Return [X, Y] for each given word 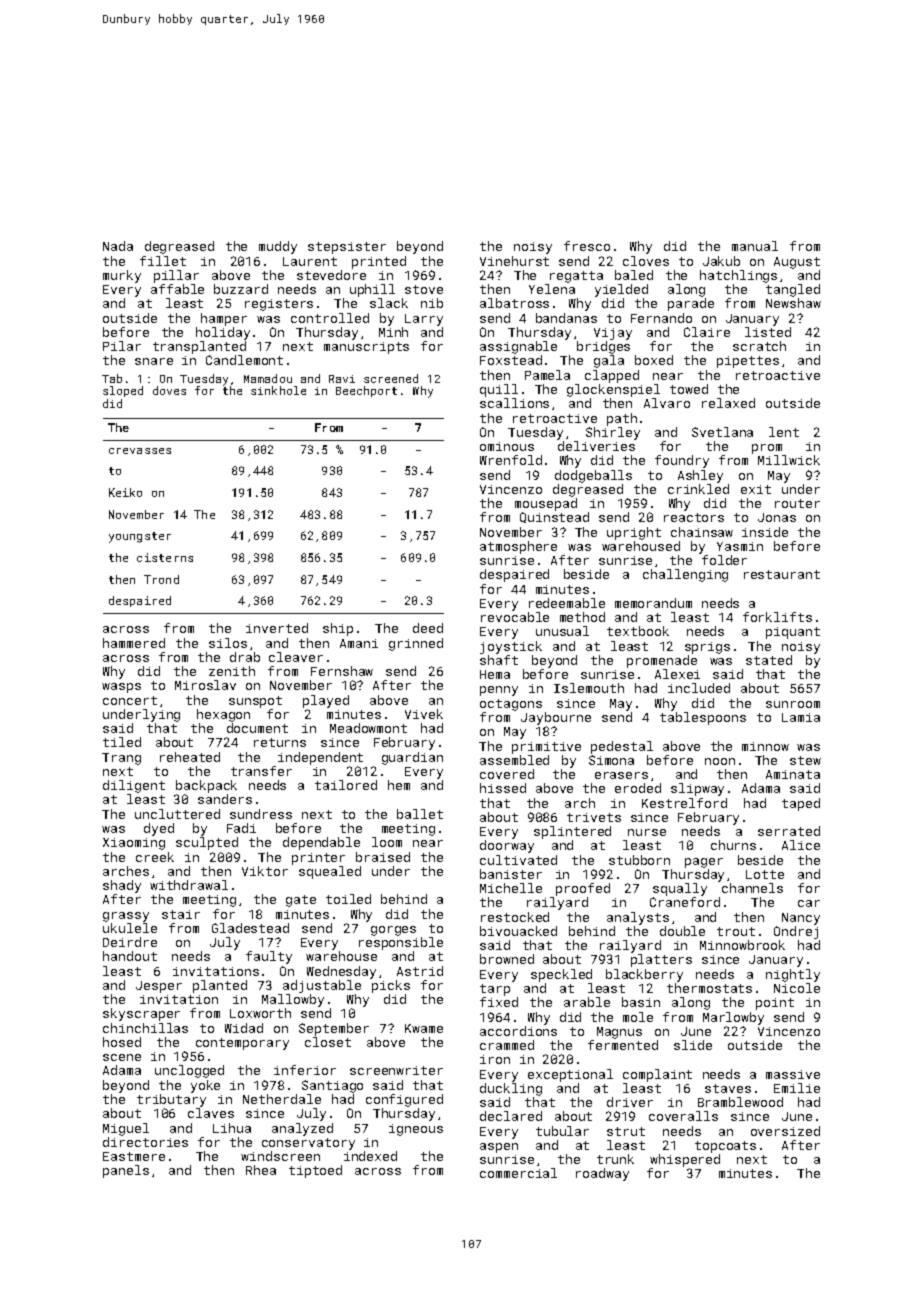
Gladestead [250, 928]
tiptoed [315, 1171]
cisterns [165, 557]
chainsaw [702, 532]
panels [126, 1171]
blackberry [644, 975]
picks [391, 986]
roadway [602, 1174]
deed [428, 628]
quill [499, 390]
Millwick [789, 460]
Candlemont [244, 360]
